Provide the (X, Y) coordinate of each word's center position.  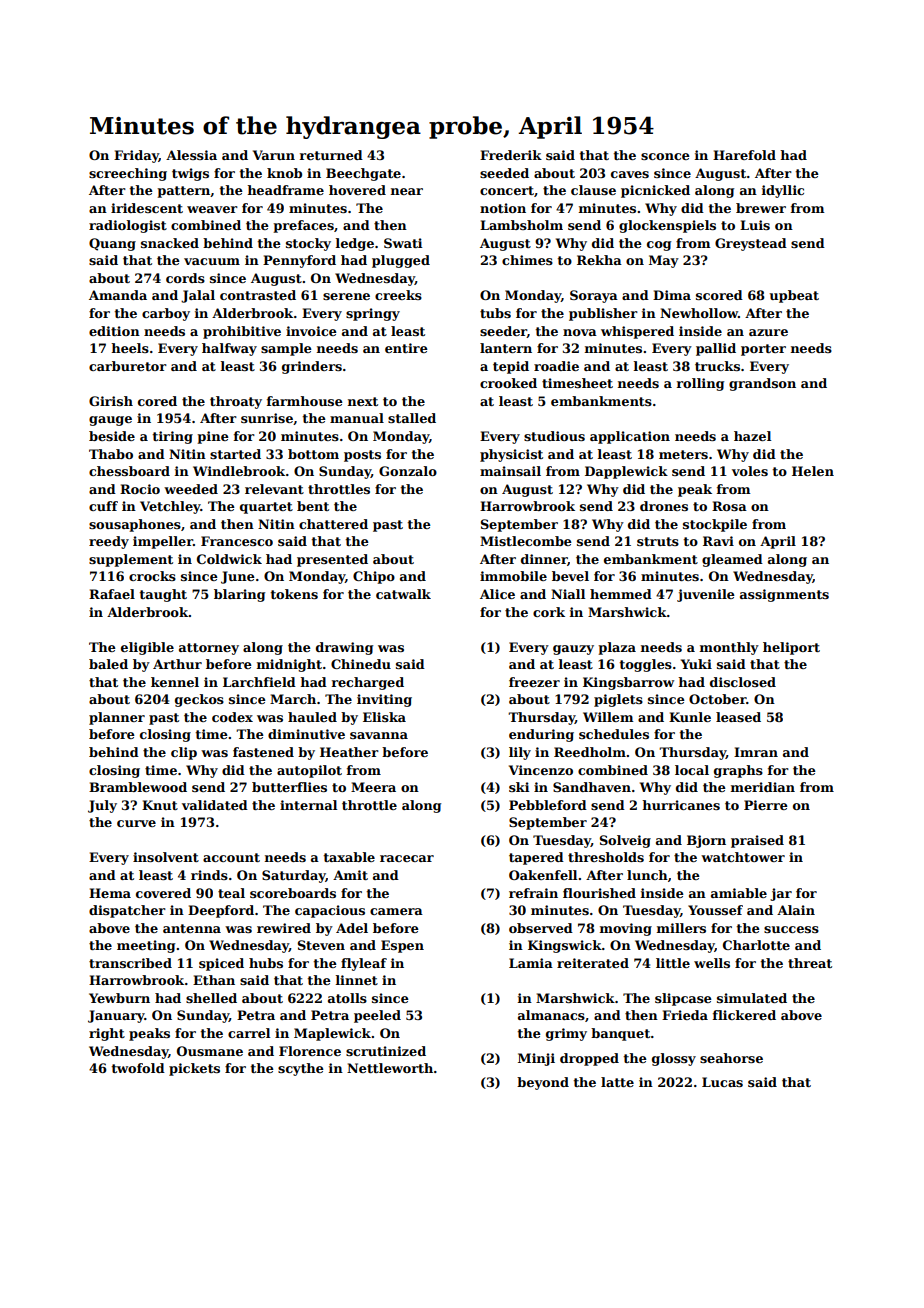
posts (362, 456)
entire (406, 348)
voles (750, 471)
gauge (110, 421)
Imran (756, 752)
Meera (373, 787)
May (664, 261)
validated (215, 805)
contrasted (258, 295)
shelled (211, 998)
